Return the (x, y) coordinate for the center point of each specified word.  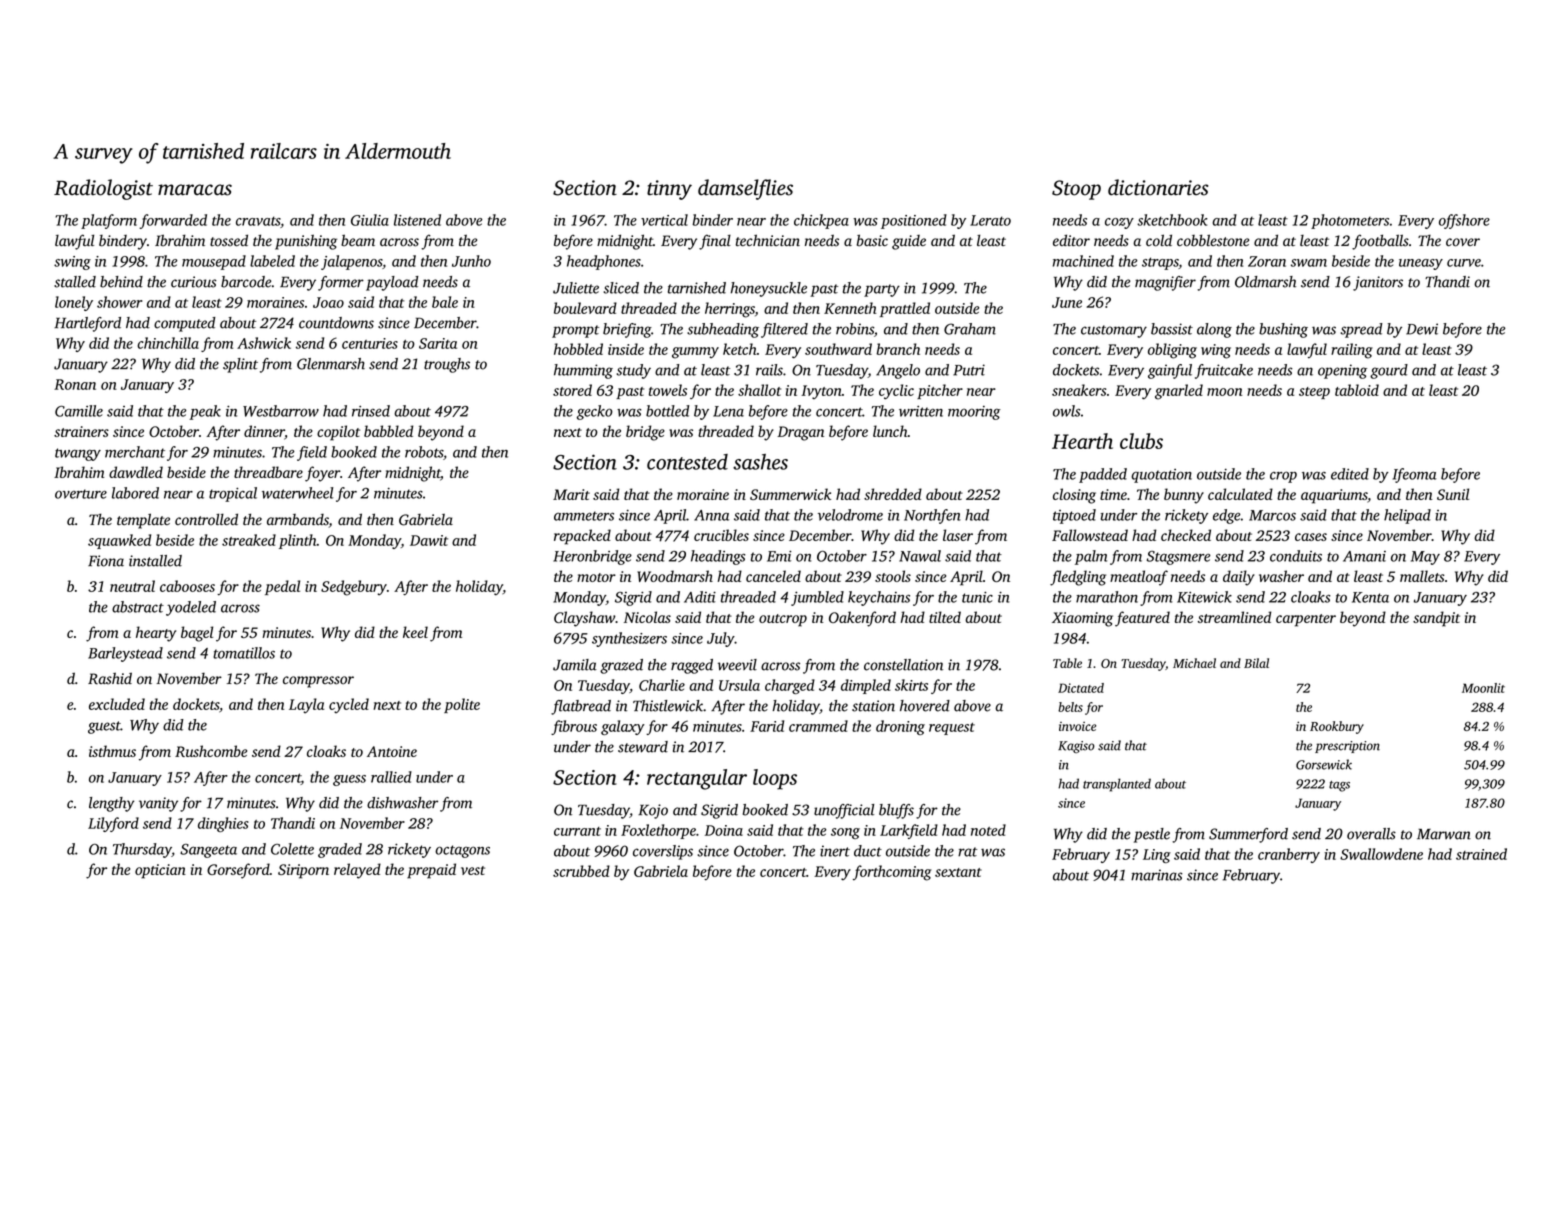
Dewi (1422, 329)
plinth (298, 541)
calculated (1240, 494)
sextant (958, 872)
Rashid (110, 678)
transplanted (1117, 785)
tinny (669, 190)
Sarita (438, 343)
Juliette (576, 288)
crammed (818, 726)
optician (160, 871)
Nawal (920, 556)
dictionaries (1158, 187)
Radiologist (103, 189)
